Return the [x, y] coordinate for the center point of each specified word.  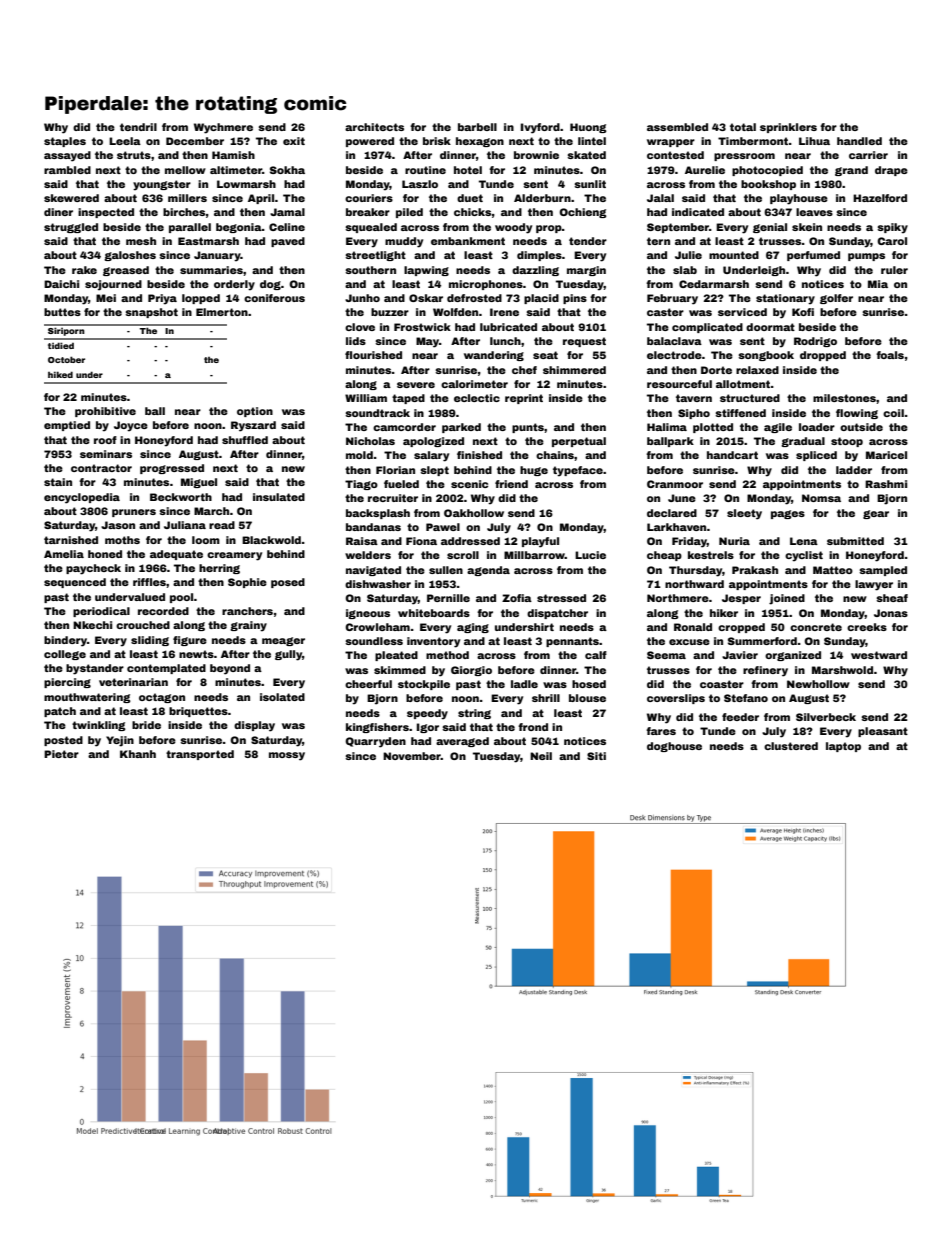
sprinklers [788, 128]
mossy [287, 756]
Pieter [61, 754]
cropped [741, 628]
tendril [138, 127]
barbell [477, 127]
